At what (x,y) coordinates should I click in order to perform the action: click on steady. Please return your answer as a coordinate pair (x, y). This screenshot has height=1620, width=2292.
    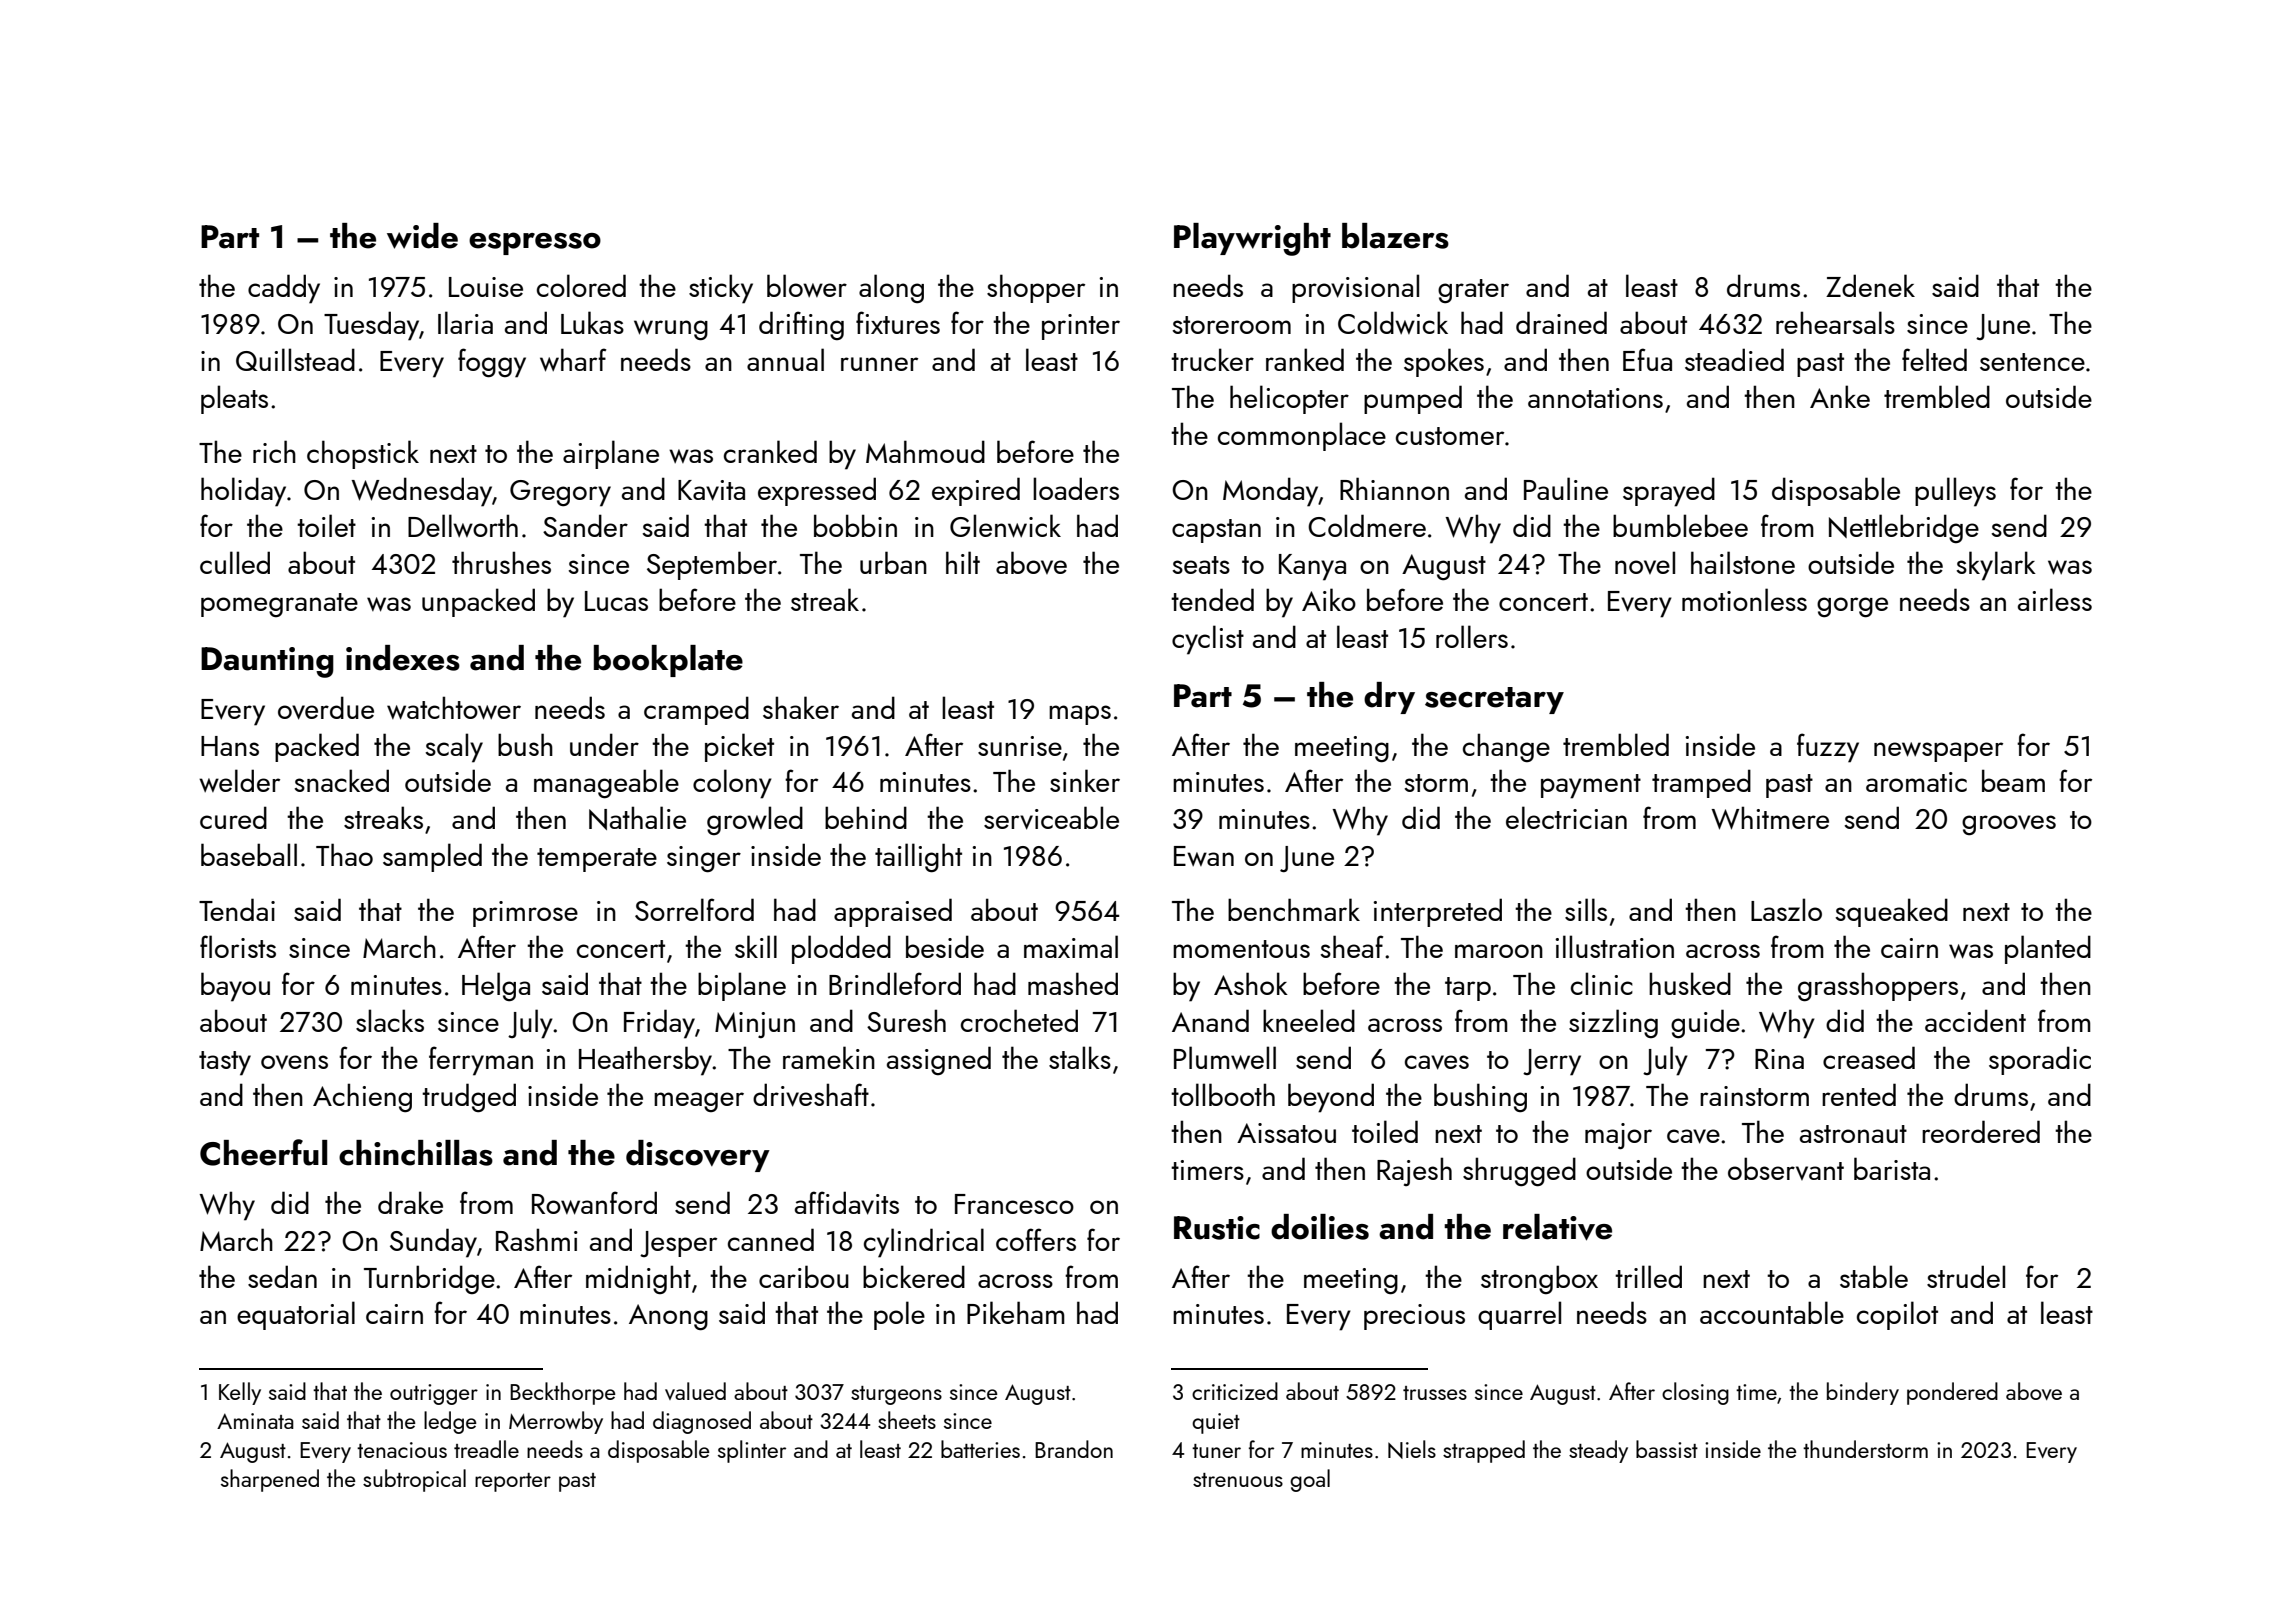
    Looking at the image, I should click on (1598, 1451).
